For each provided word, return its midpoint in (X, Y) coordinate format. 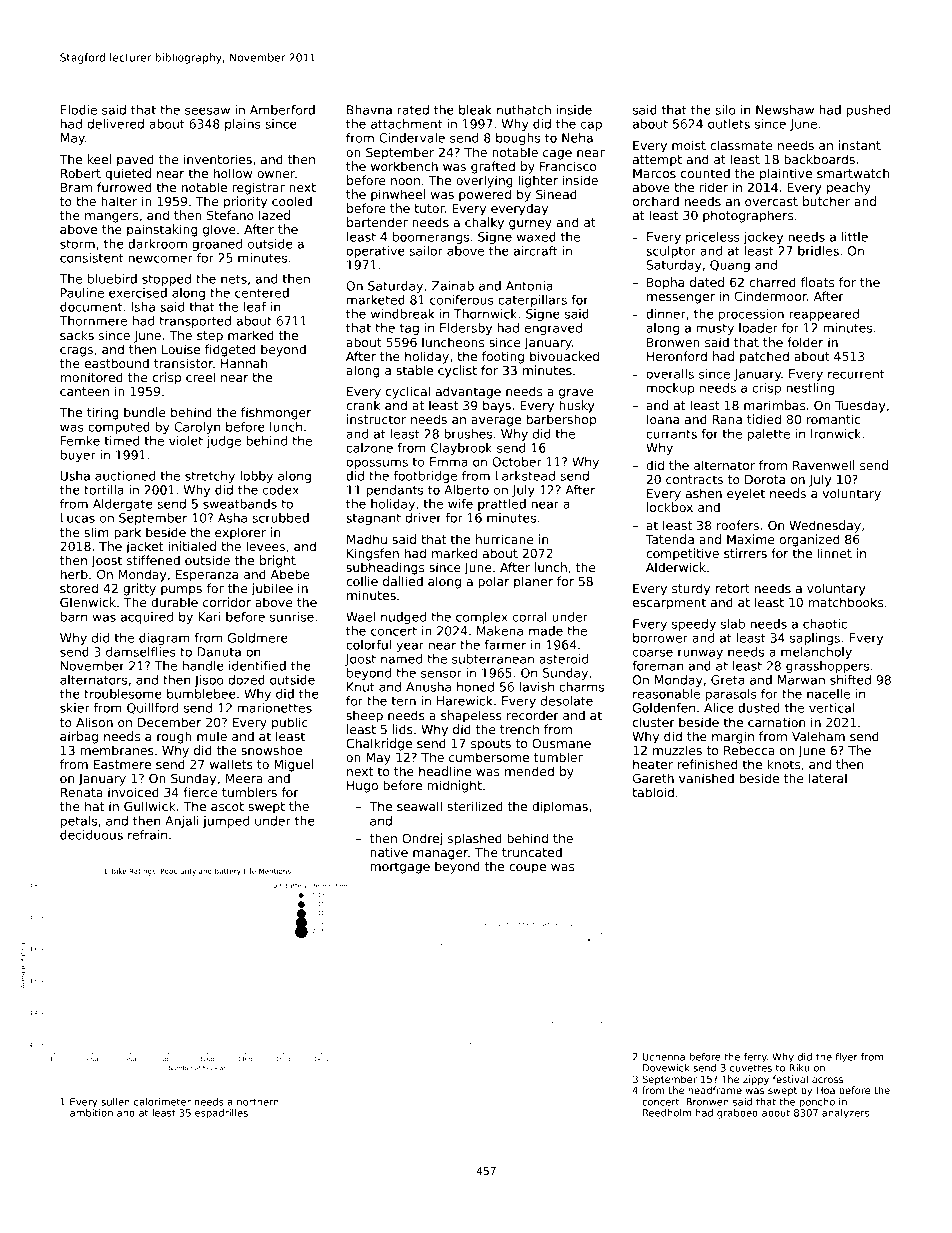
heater (653, 764)
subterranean (493, 659)
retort (733, 588)
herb (74, 574)
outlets (729, 124)
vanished (706, 778)
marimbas (774, 405)
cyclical (408, 392)
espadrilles (221, 1114)
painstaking (162, 230)
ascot (227, 806)
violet (186, 441)
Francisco (568, 166)
